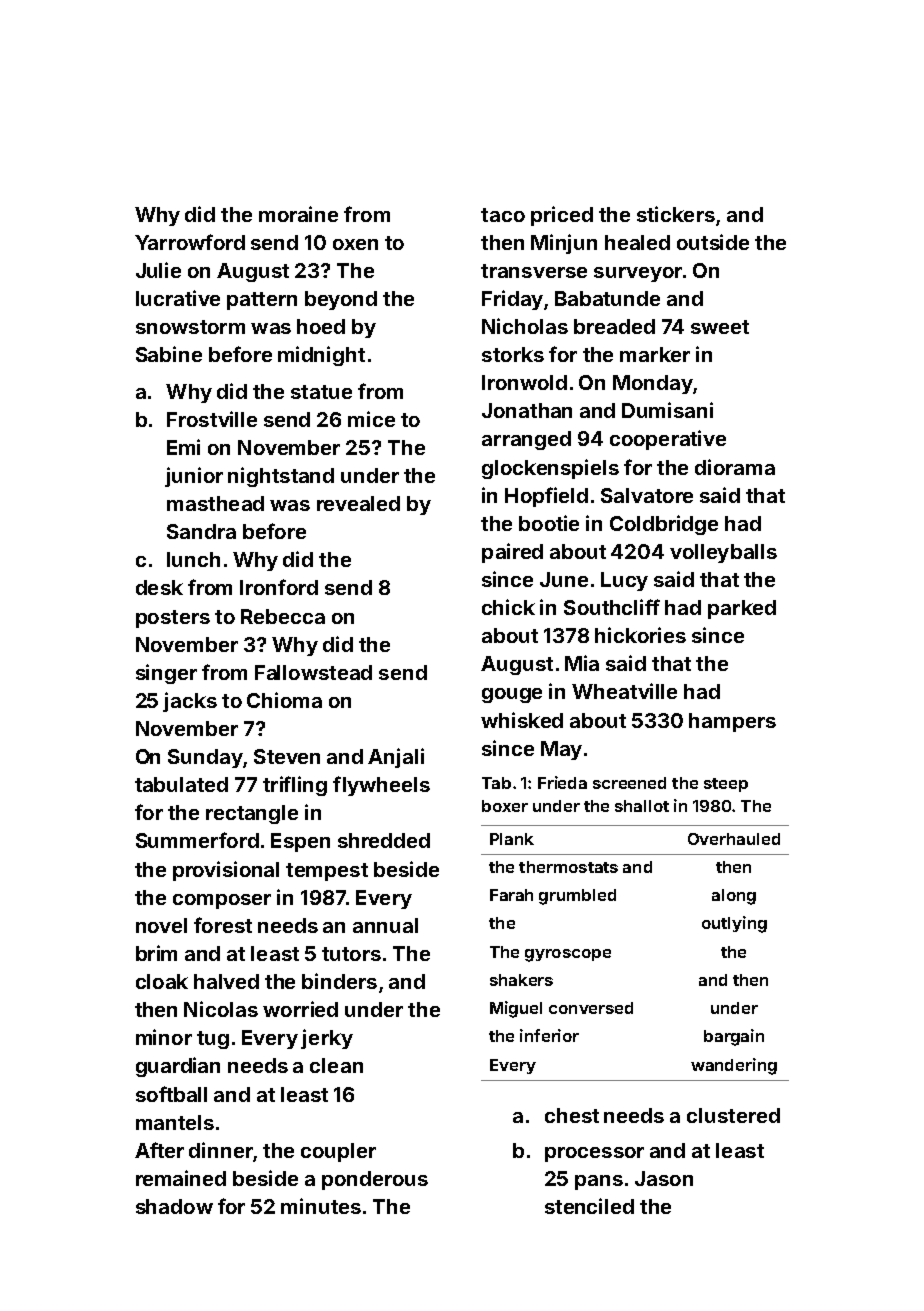 Image resolution: width=924 pixels, height=1311 pixels. Describe the element at coordinates (742, 609) in the image. I see `parked` at that location.
